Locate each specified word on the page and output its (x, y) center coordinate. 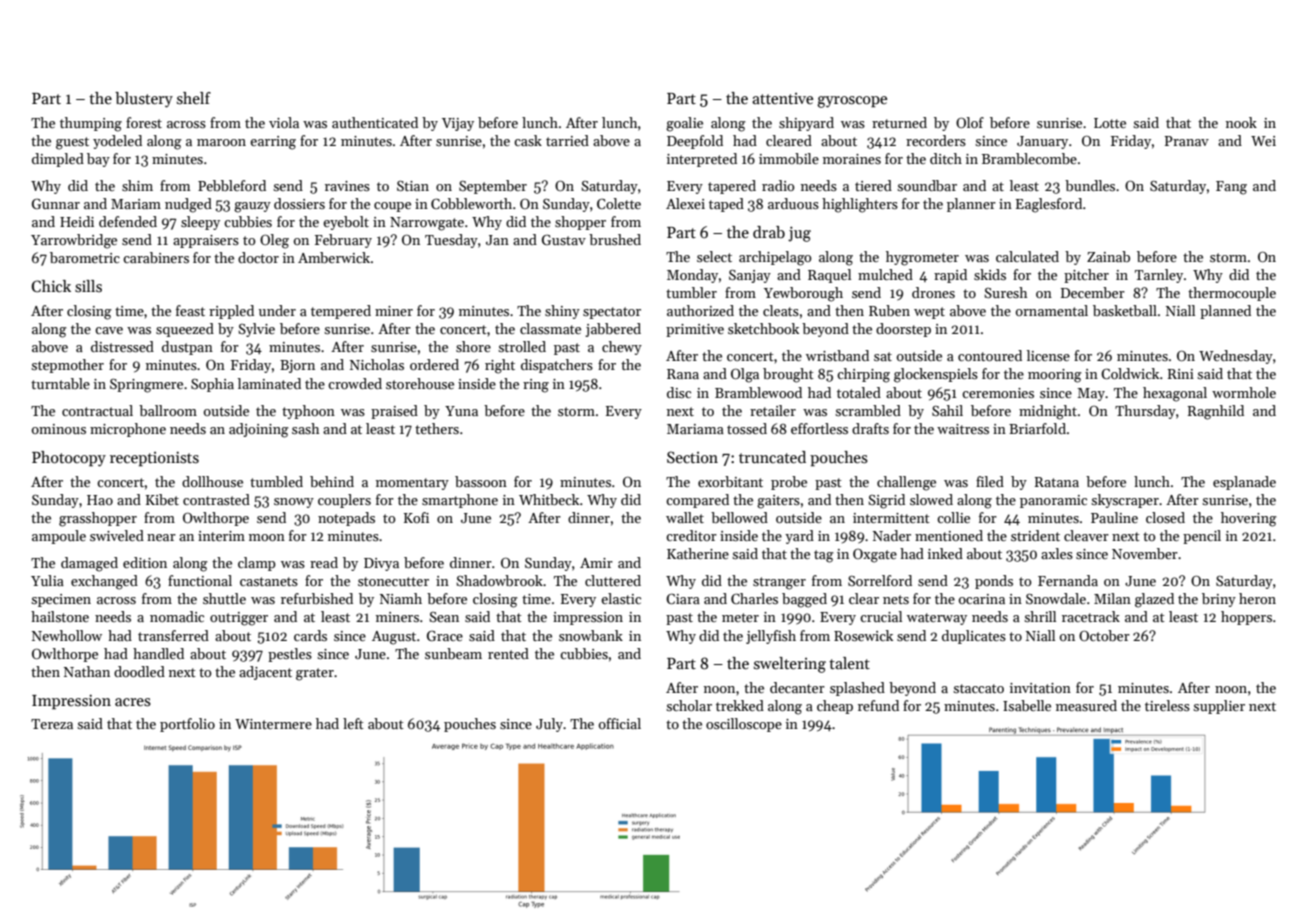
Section (692, 457)
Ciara (683, 598)
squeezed (185, 330)
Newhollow (67, 635)
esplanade (1244, 483)
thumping (91, 124)
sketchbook (763, 328)
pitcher (1086, 276)
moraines (852, 159)
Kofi (416, 517)
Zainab (1108, 256)
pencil (1202, 537)
